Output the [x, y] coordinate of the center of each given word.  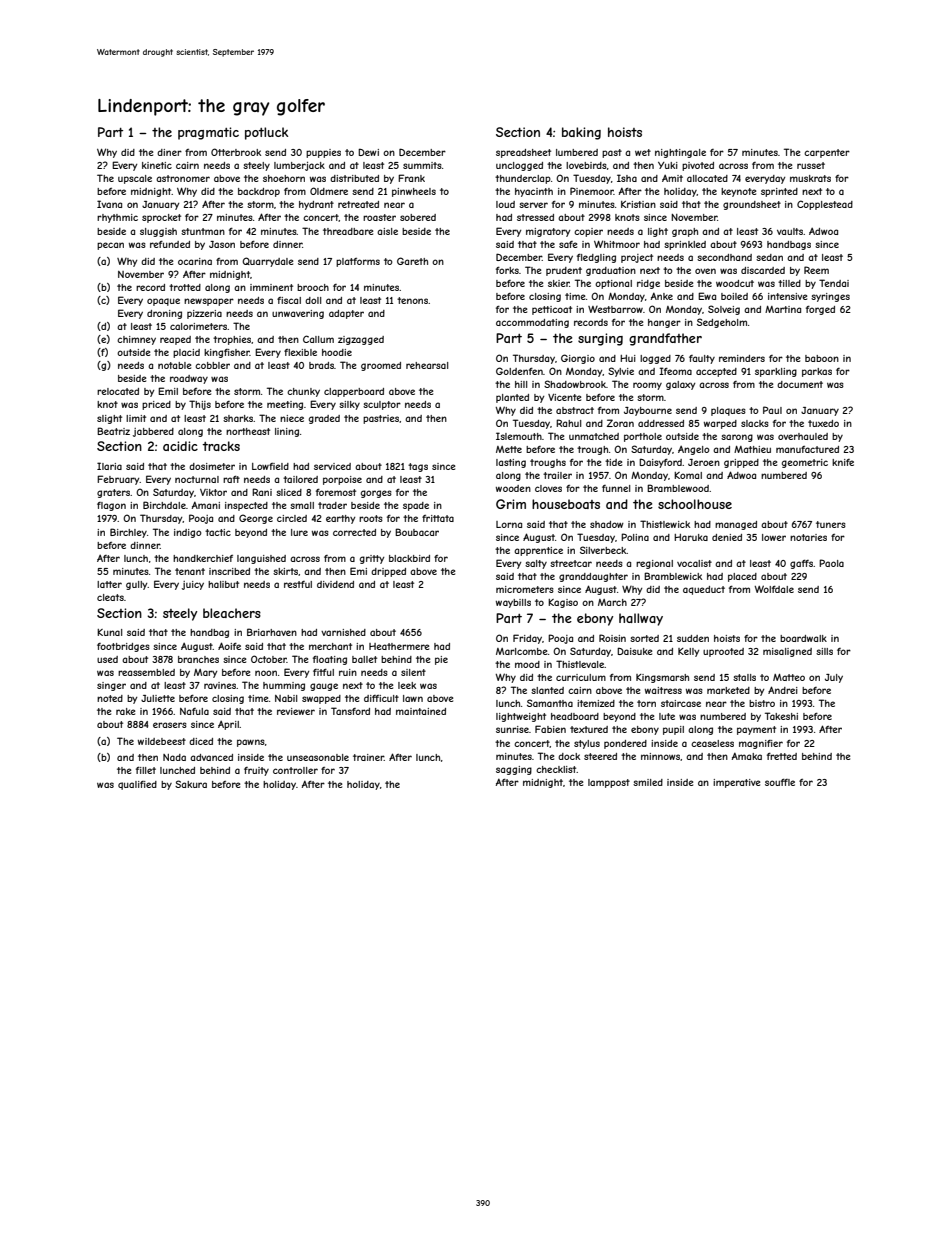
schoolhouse [695, 504]
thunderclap [523, 179]
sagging [514, 770]
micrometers [525, 589]
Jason [222, 244]
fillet [146, 770]
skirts [286, 572]
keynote [738, 192]
